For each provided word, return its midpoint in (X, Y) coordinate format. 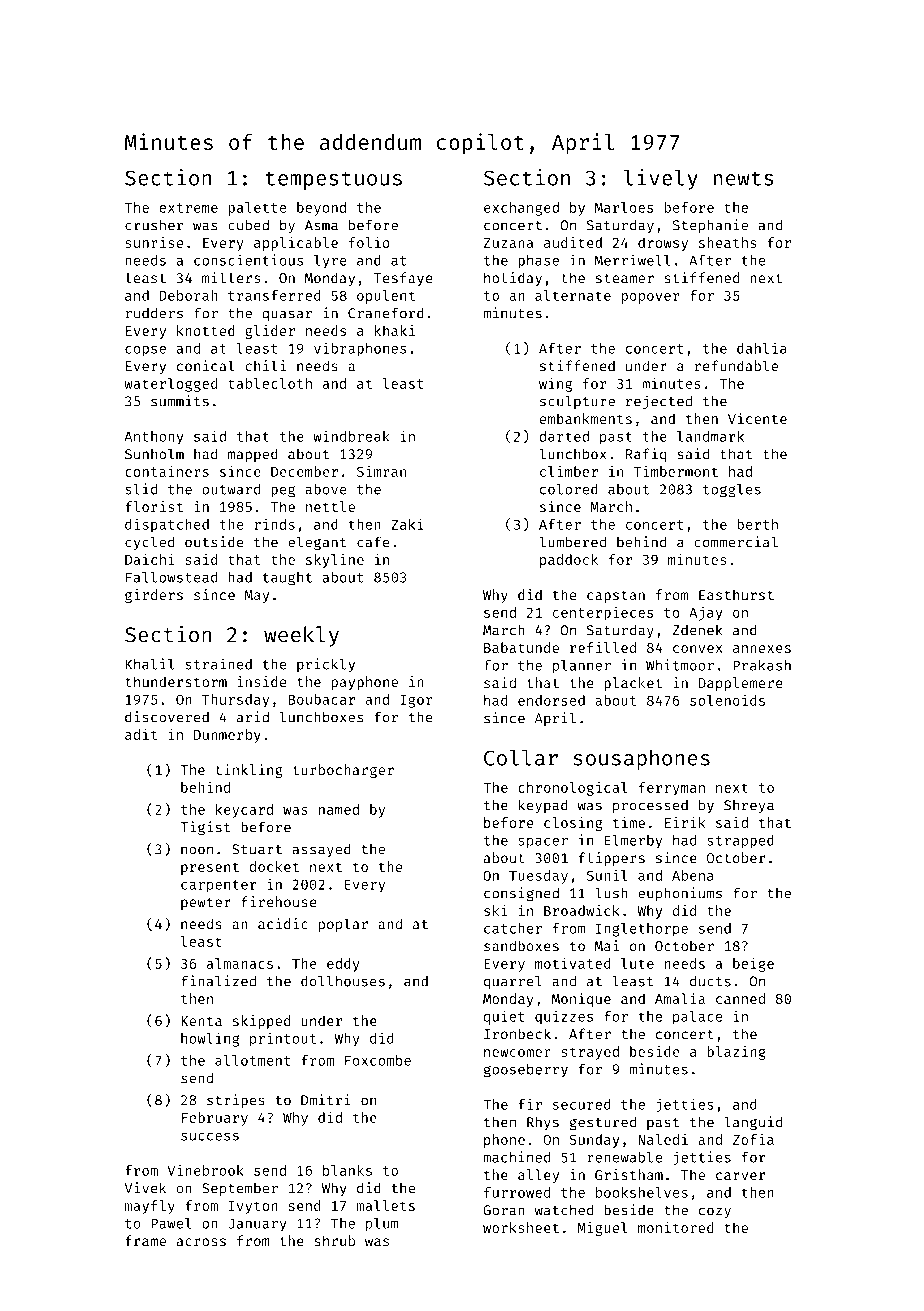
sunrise (154, 242)
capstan (616, 597)
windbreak (351, 436)
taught (287, 579)
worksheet (521, 1227)
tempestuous (334, 180)
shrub (334, 1240)
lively (661, 179)
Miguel (603, 1229)
